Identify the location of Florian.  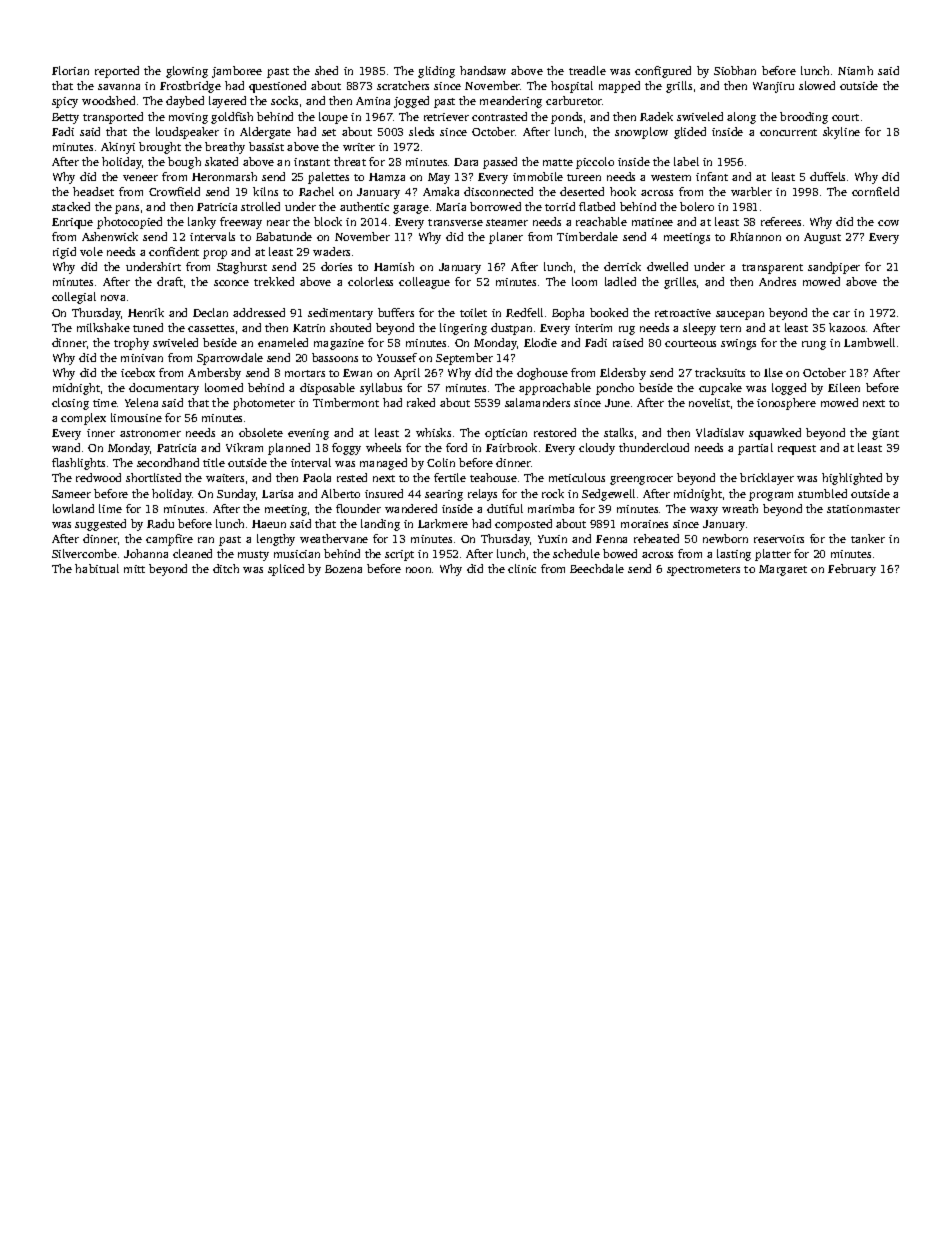
(70, 70).
